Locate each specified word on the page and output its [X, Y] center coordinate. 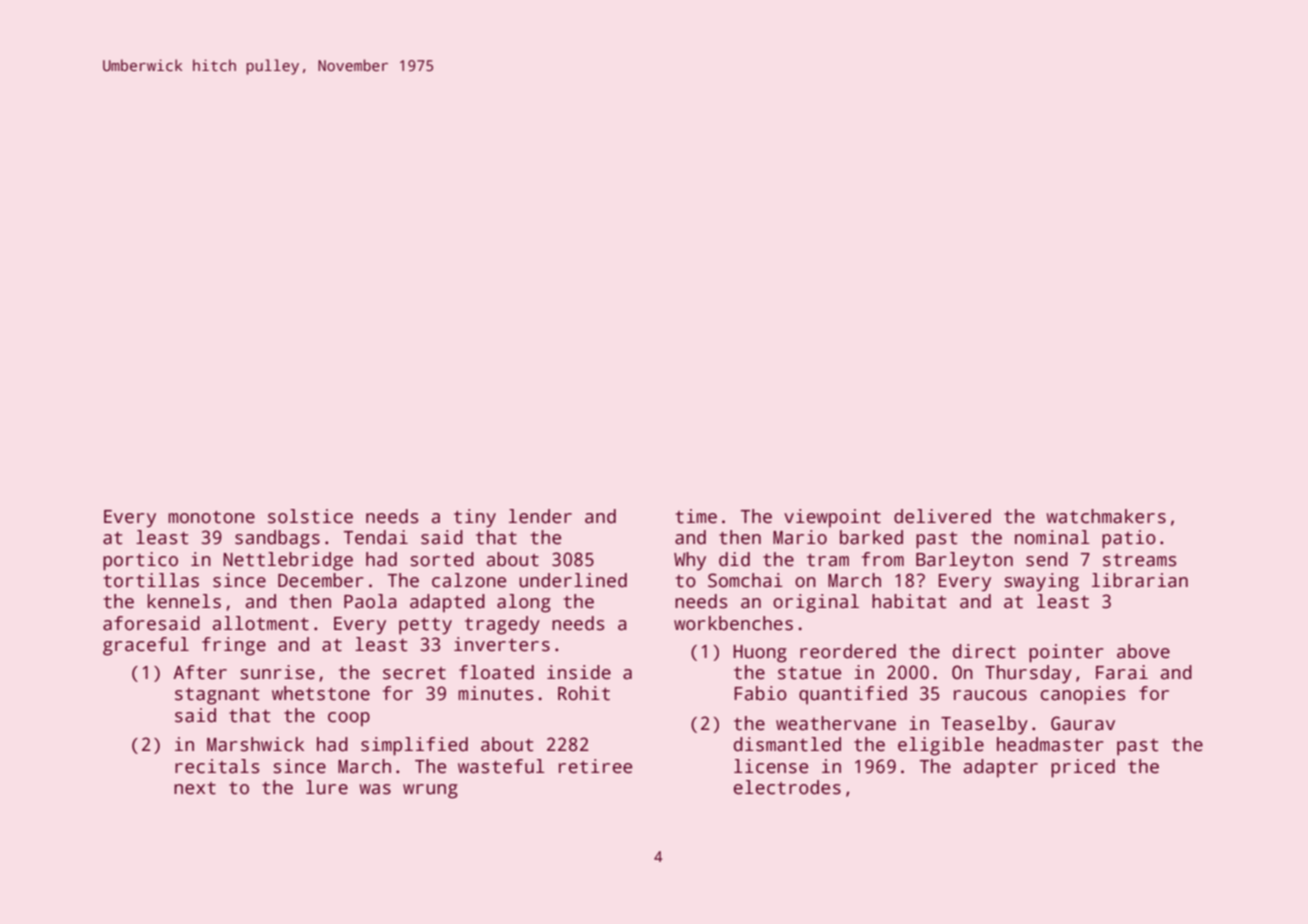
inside [579, 672]
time [696, 516]
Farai [1122, 672]
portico [140, 561]
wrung [430, 791]
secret [414, 673]
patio [1129, 539]
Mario [800, 537]
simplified [414, 746]
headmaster [1050, 744]
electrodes [787, 787]
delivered [942, 516]
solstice [310, 516]
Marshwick [255, 744]
